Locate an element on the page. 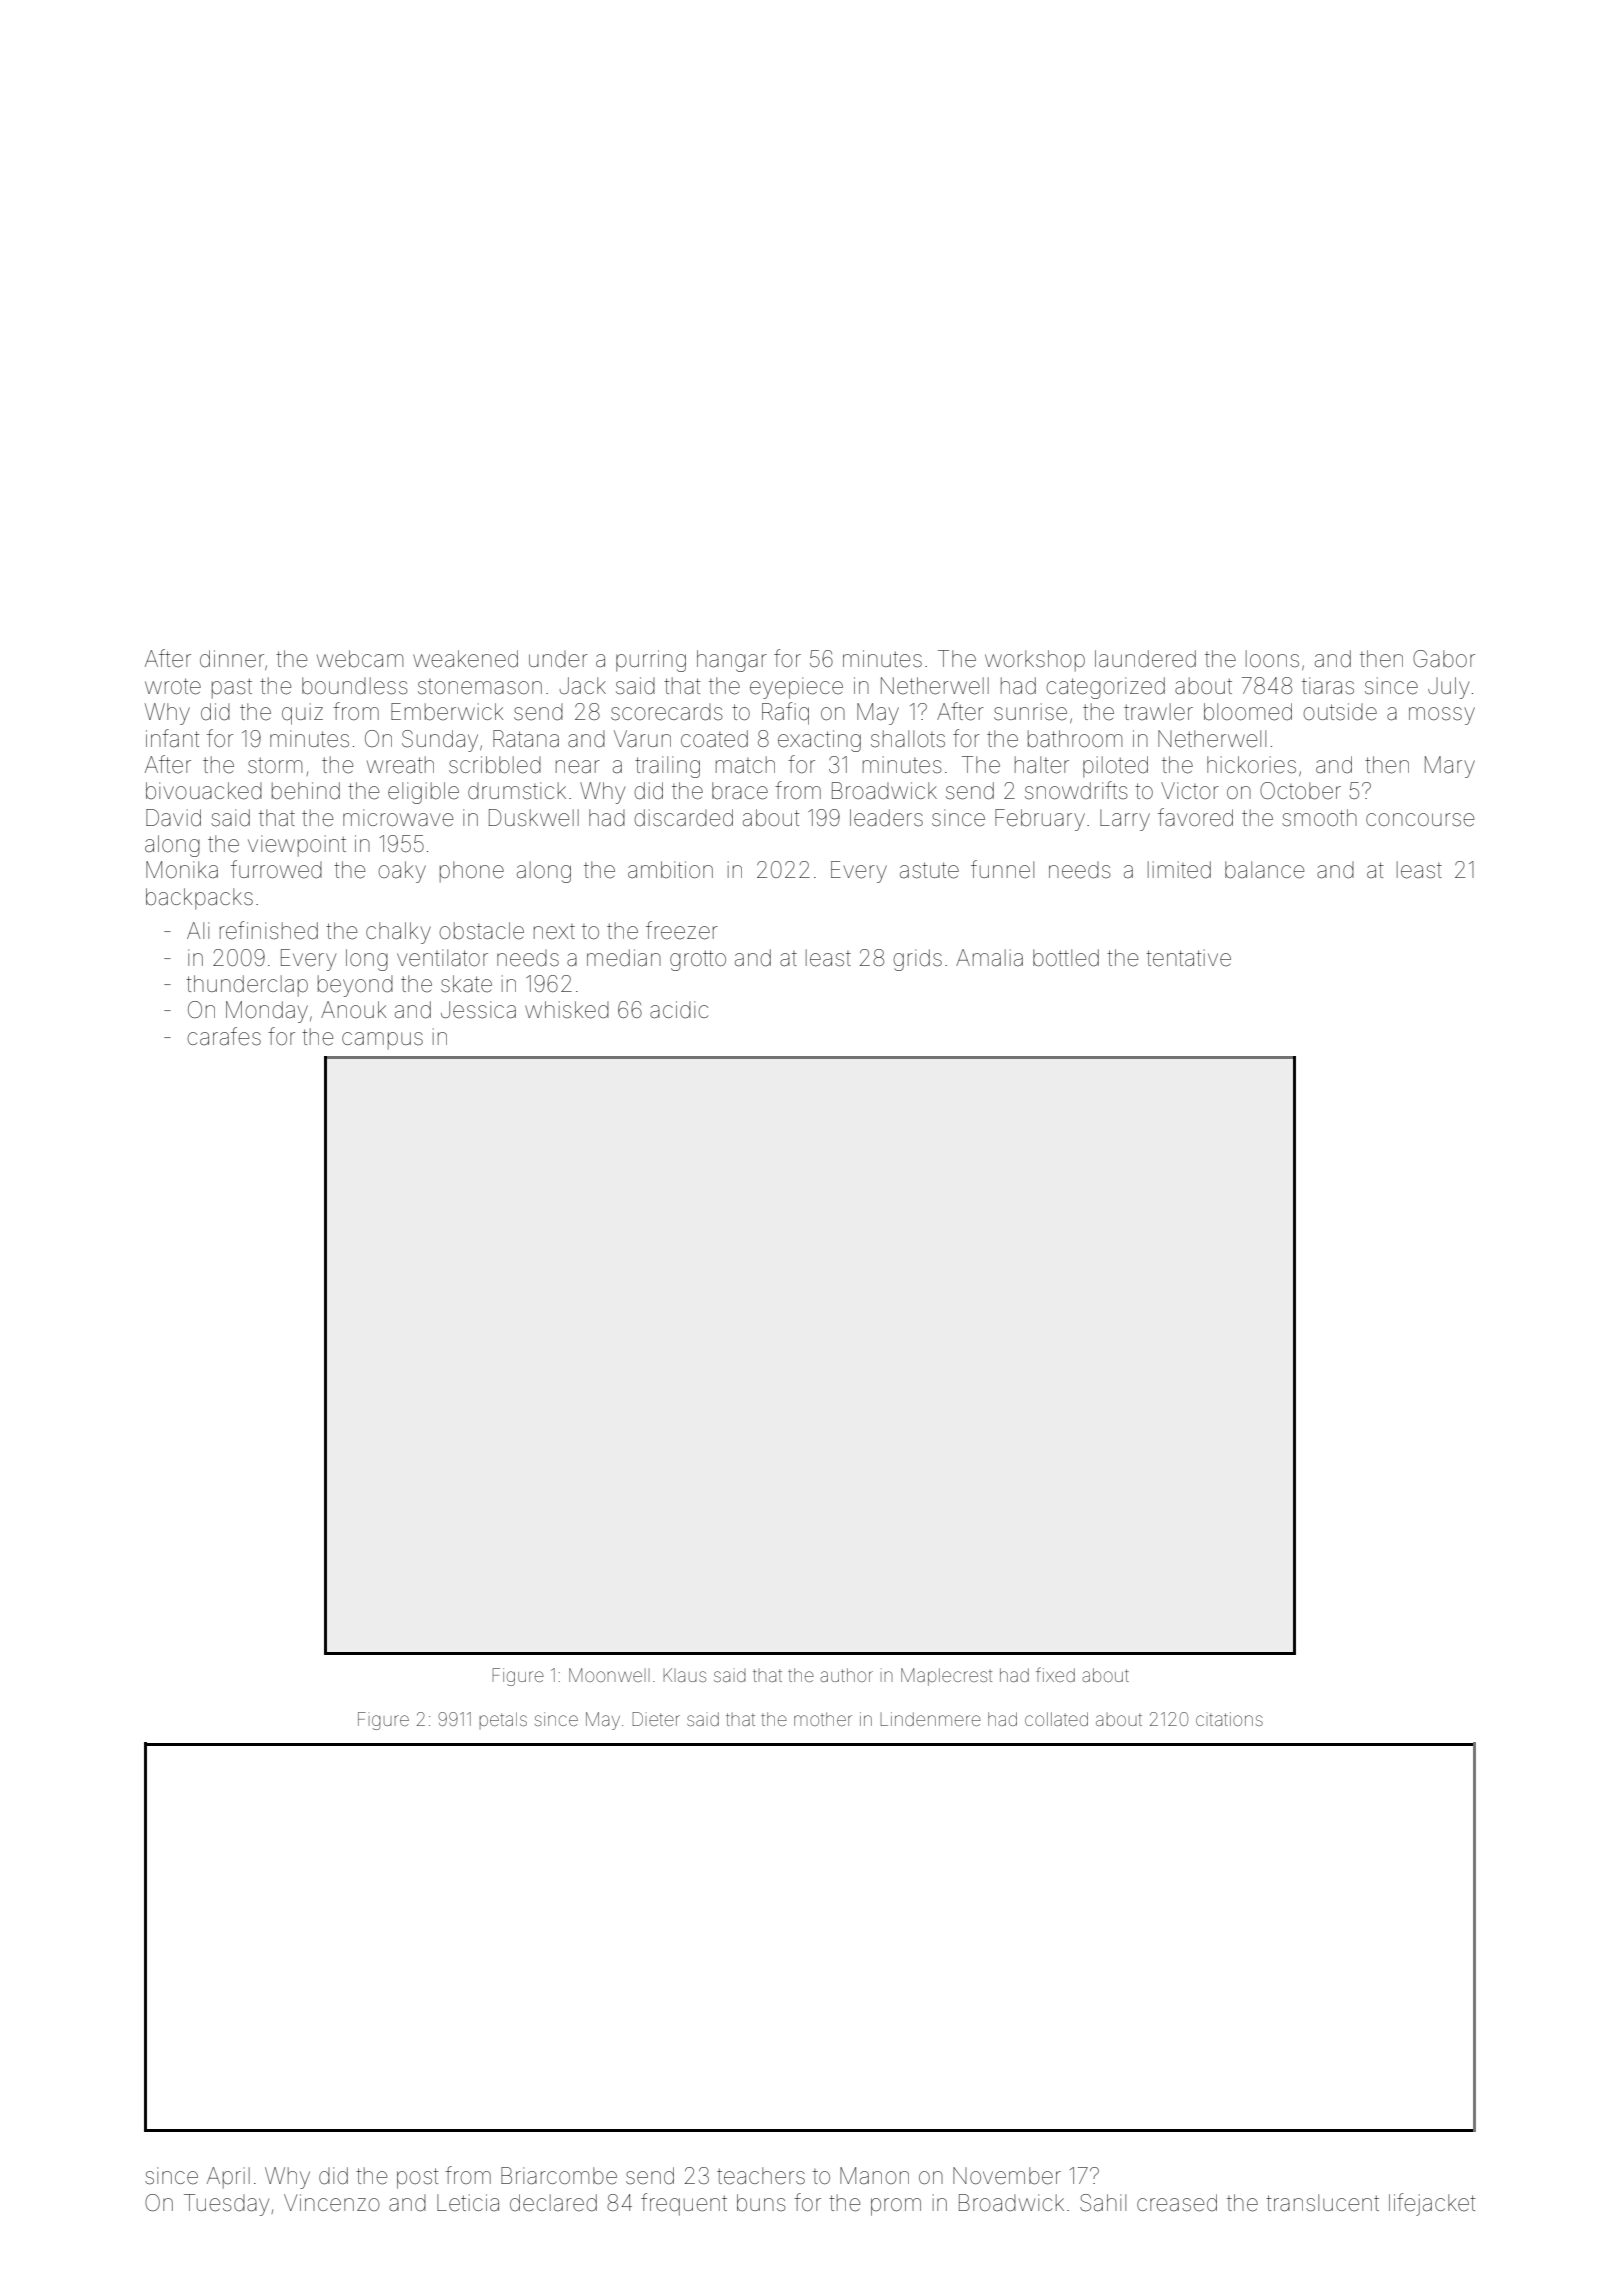 Image resolution: width=1620 pixels, height=2292 pixels. hangar is located at coordinates (732, 661).
